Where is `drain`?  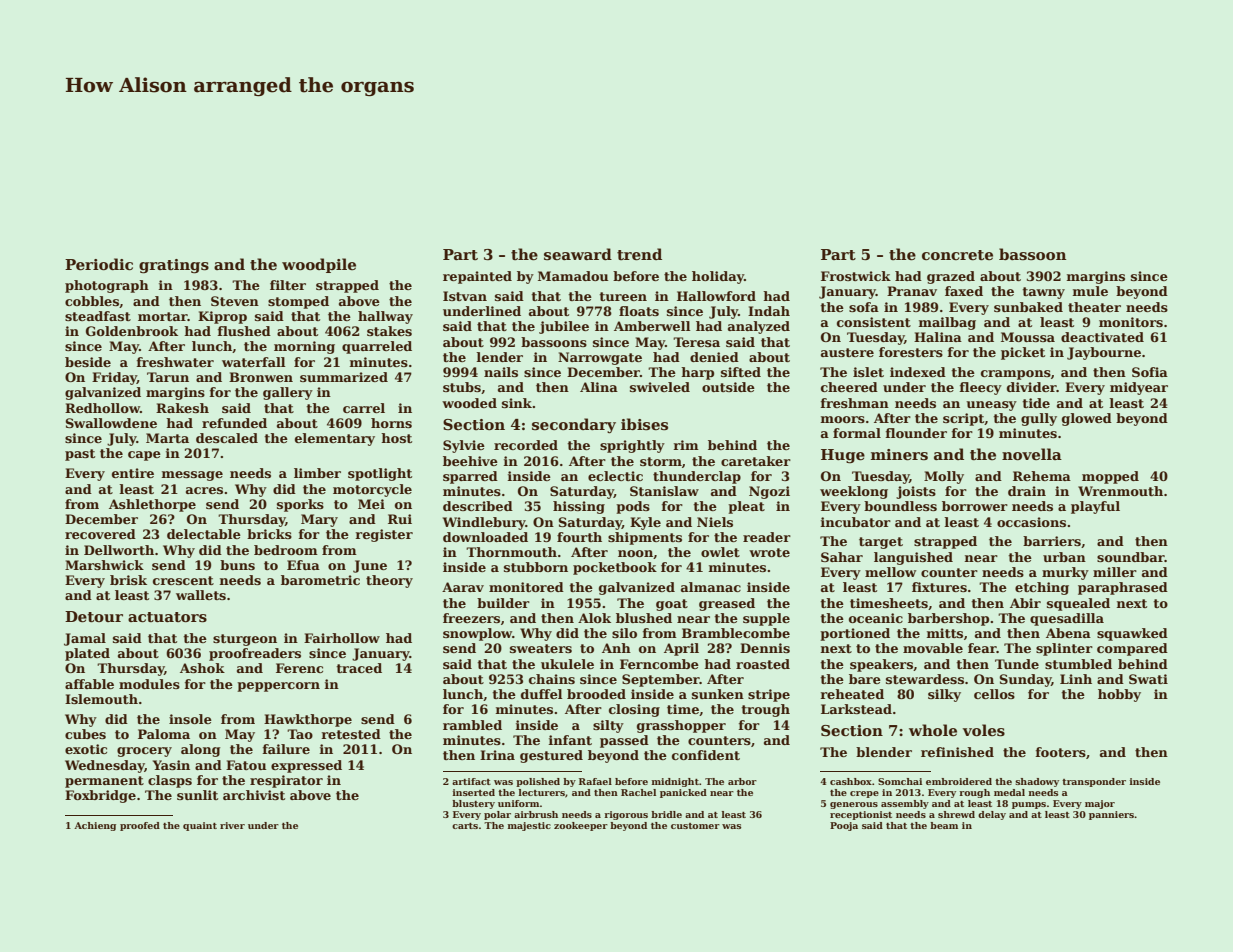 drain is located at coordinates (1027, 491).
